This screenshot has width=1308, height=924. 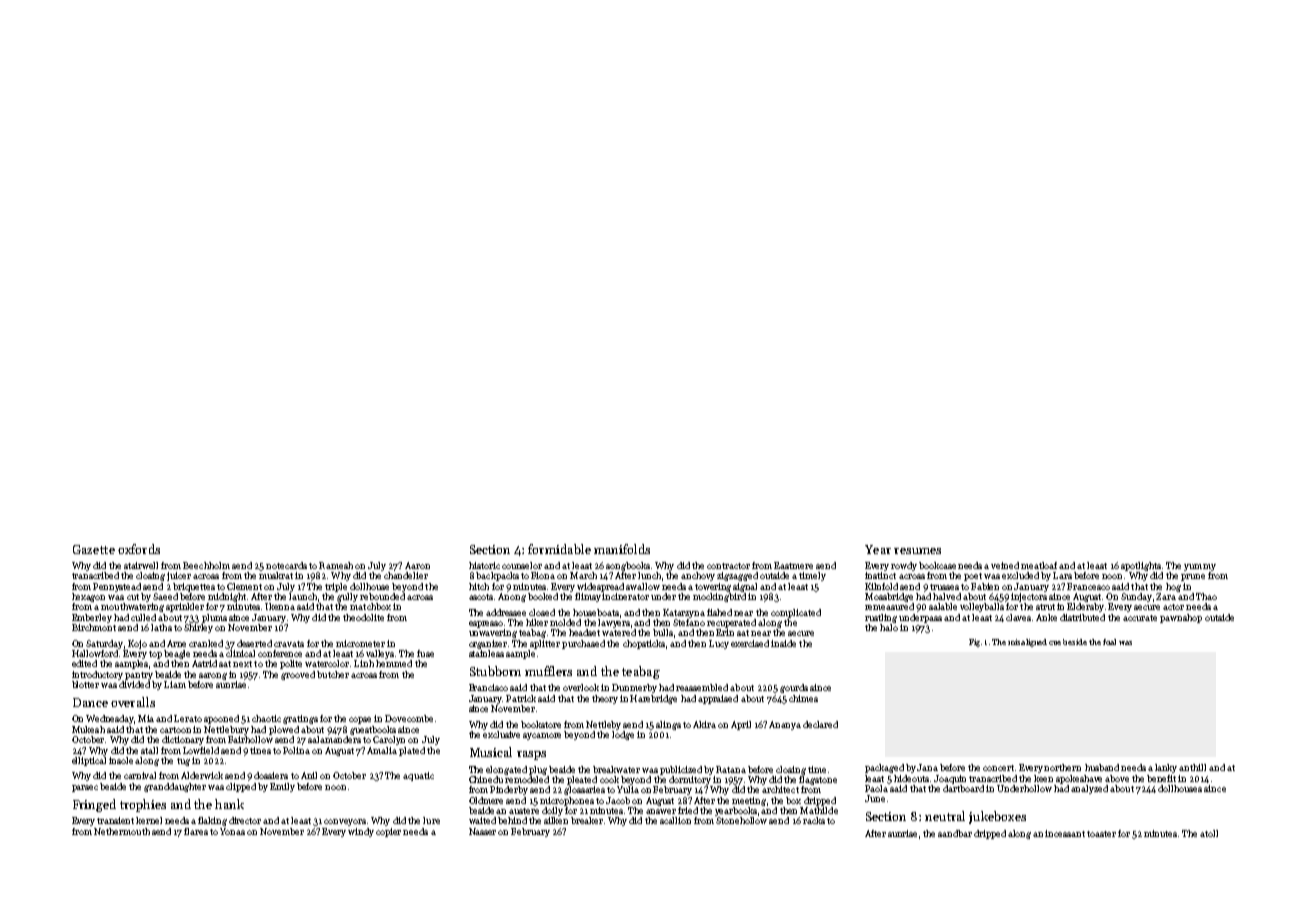 What do you see at coordinates (139, 549) in the screenshot?
I see `oxfords` at bounding box center [139, 549].
